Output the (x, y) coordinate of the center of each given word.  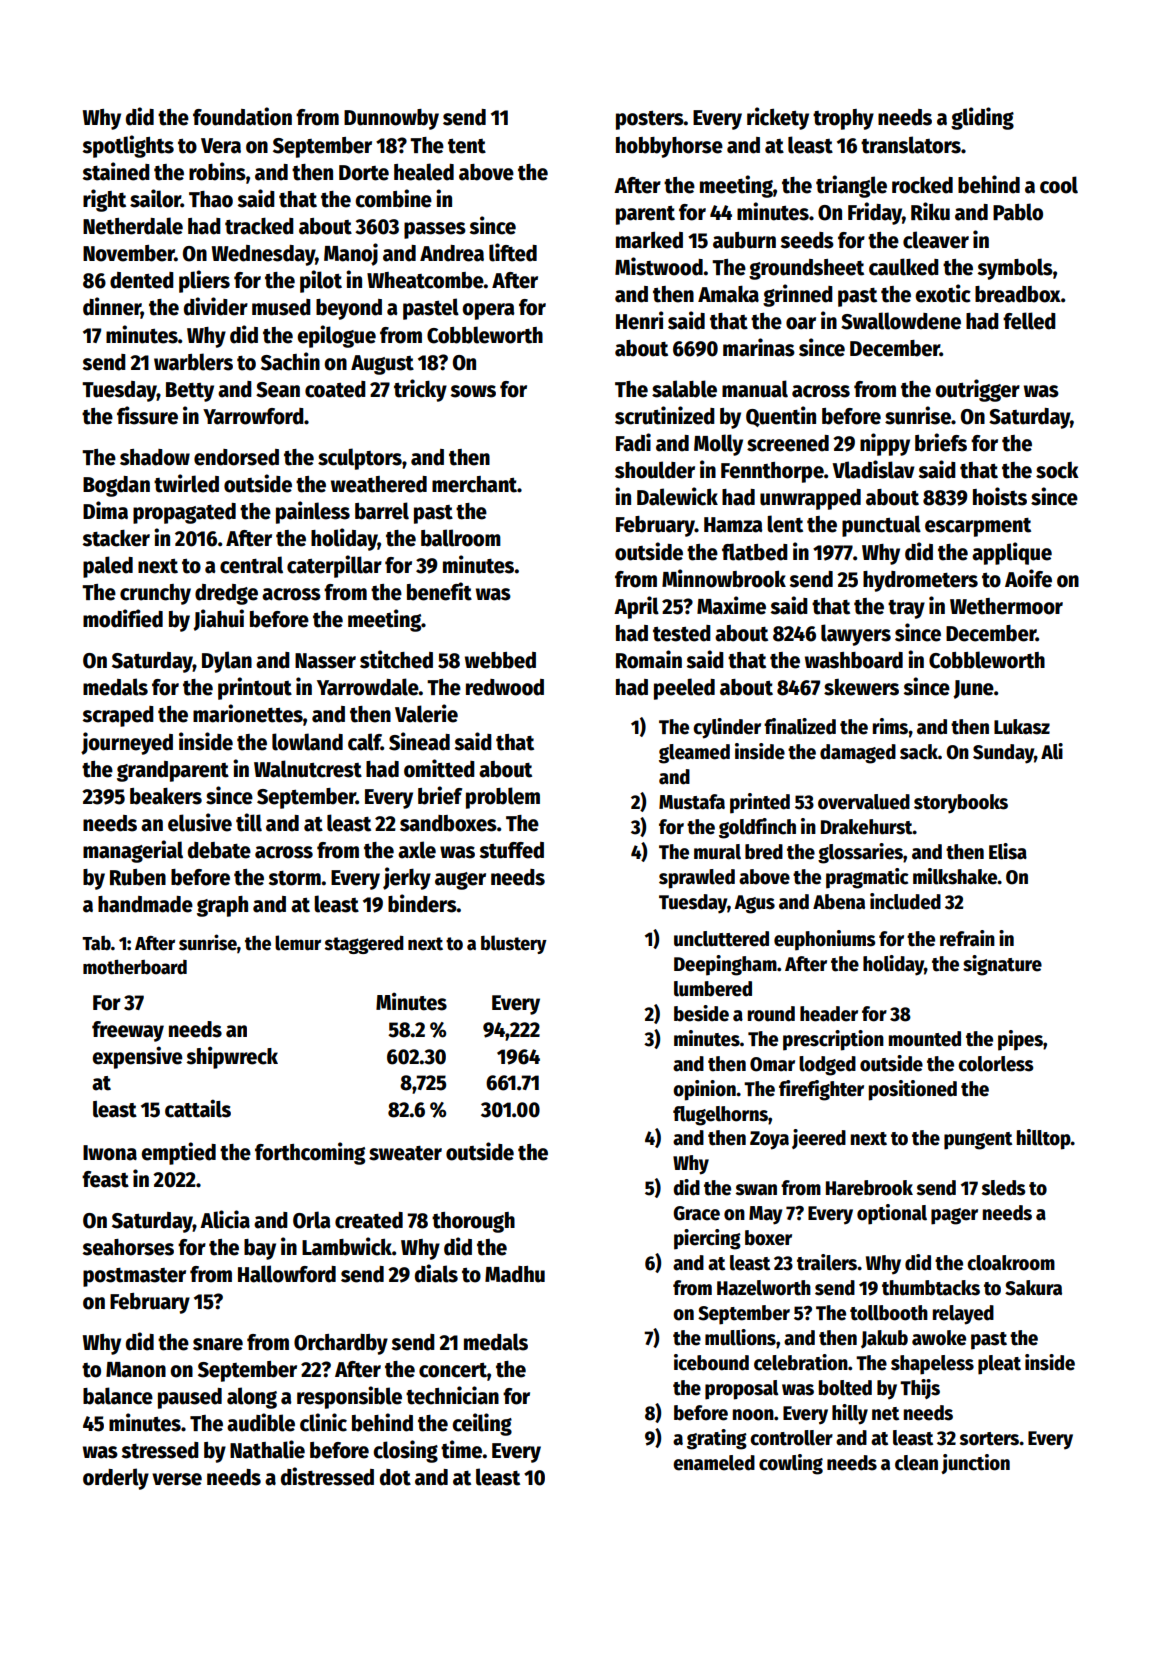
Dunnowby (391, 119)
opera (488, 311)
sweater (405, 1153)
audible (261, 1422)
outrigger (977, 390)
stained (116, 171)
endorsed (236, 457)
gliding (982, 118)
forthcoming (310, 1153)
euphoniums (825, 940)
